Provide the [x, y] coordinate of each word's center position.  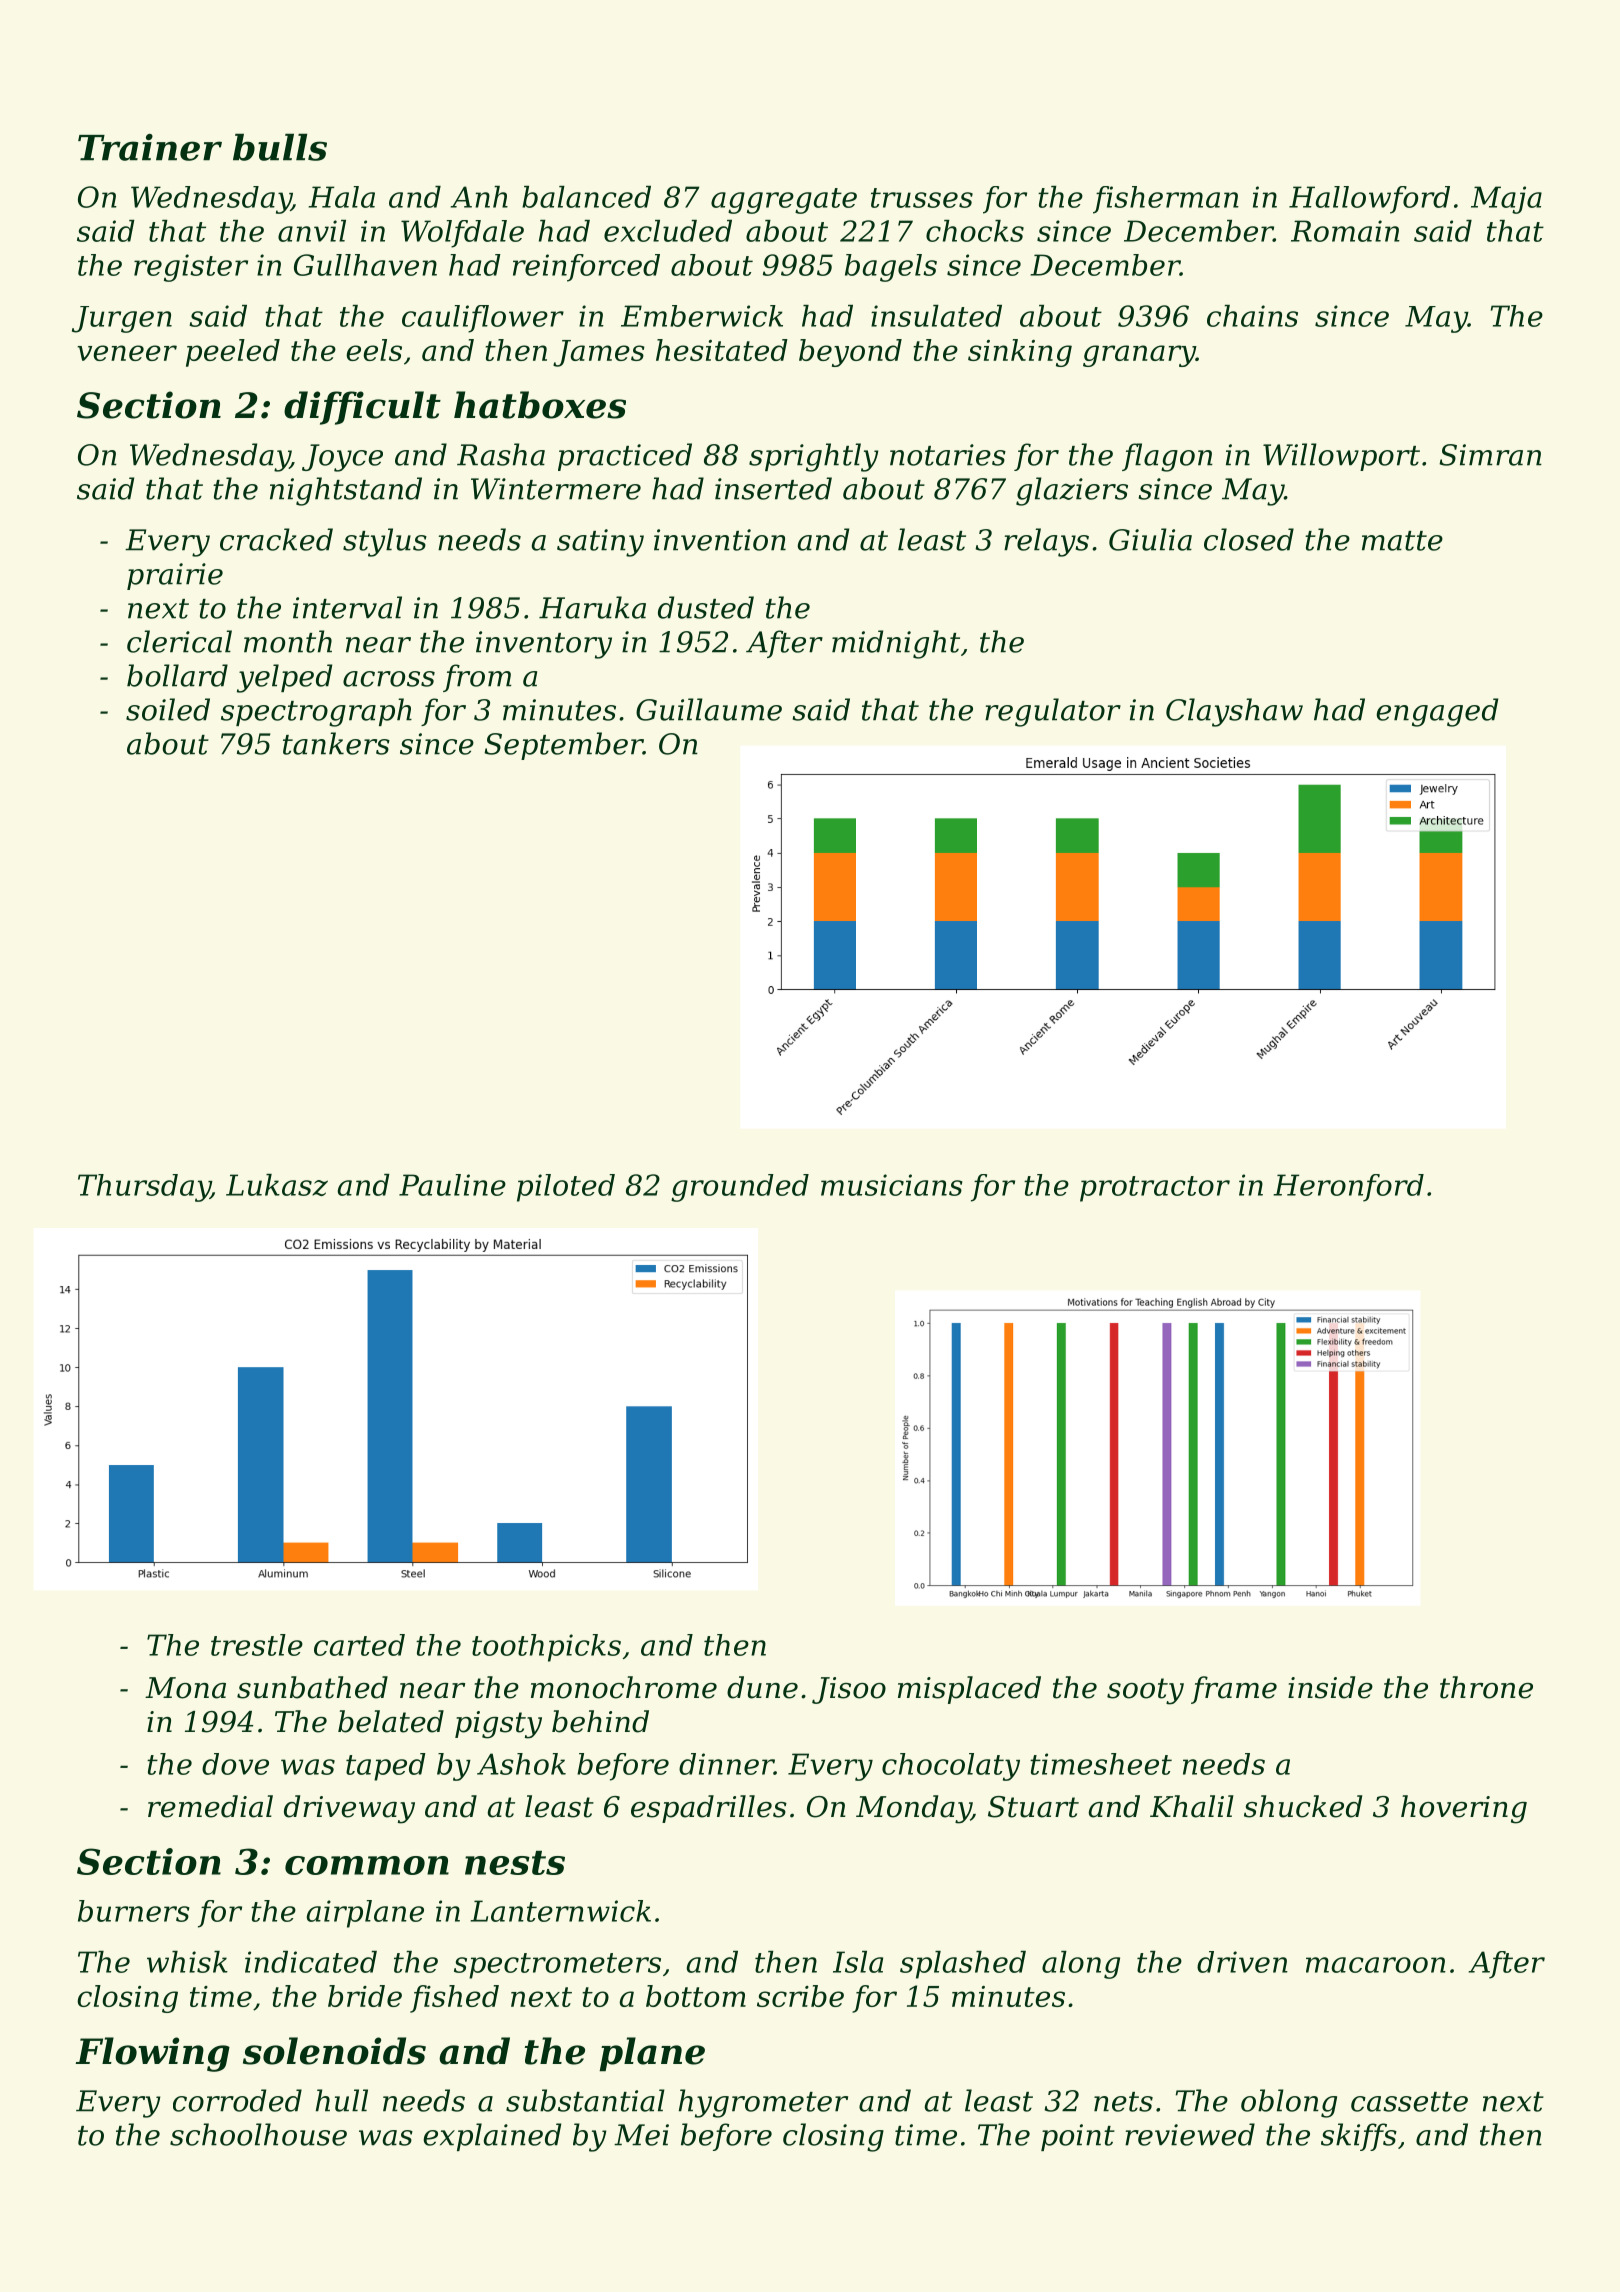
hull [342, 2100]
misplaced [969, 1690]
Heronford [1349, 1188]
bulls [280, 147]
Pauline [452, 1185]
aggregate [784, 201]
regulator [1053, 712]
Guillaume [709, 709]
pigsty [498, 1725]
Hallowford [1369, 200]
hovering [1464, 1809]
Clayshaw [1234, 712]
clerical [179, 641]
